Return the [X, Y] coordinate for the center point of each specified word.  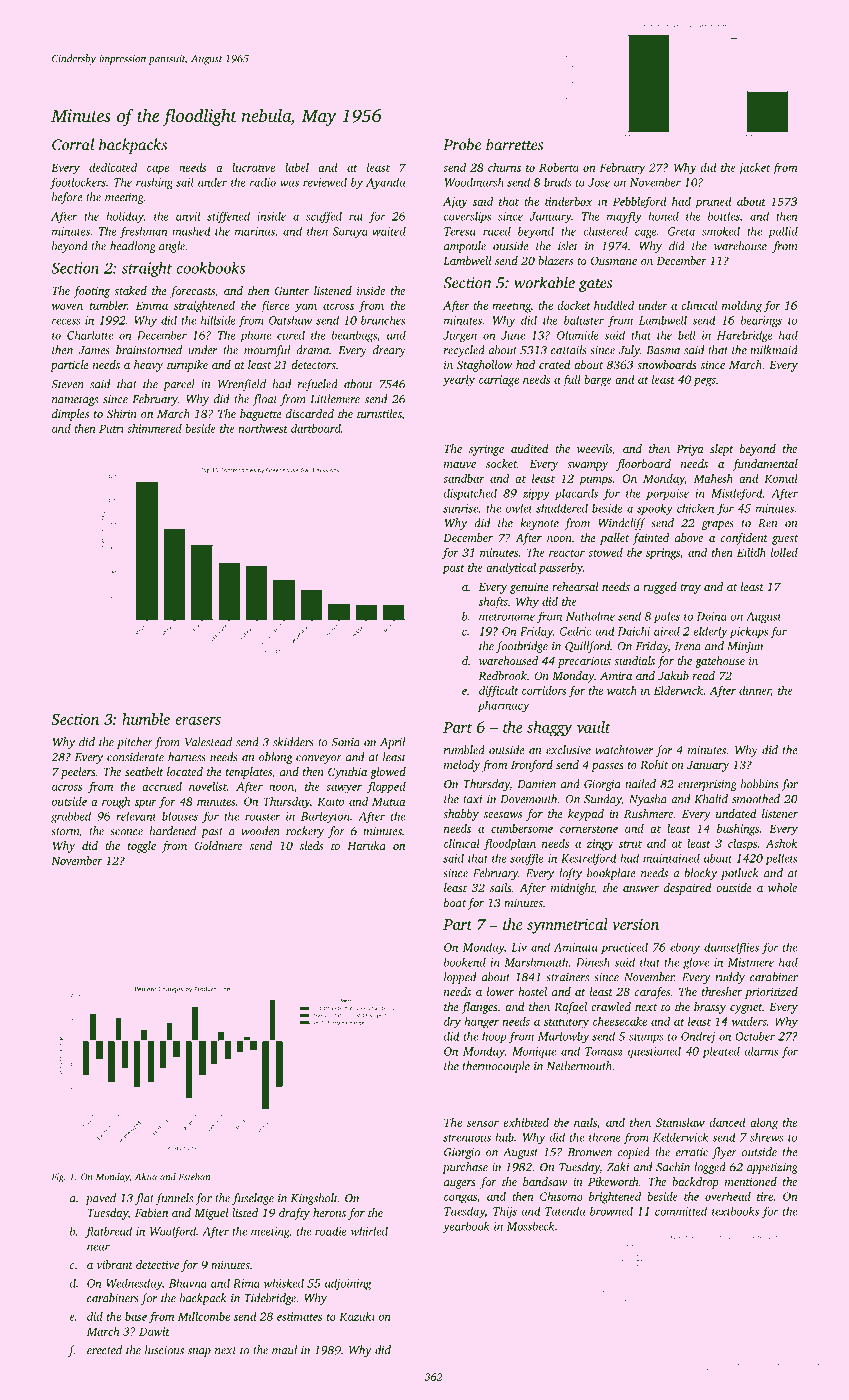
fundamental [765, 465]
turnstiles [379, 414]
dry [452, 1023]
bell [687, 335]
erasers [198, 721]
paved [101, 1199]
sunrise [460, 508]
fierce [274, 307]
